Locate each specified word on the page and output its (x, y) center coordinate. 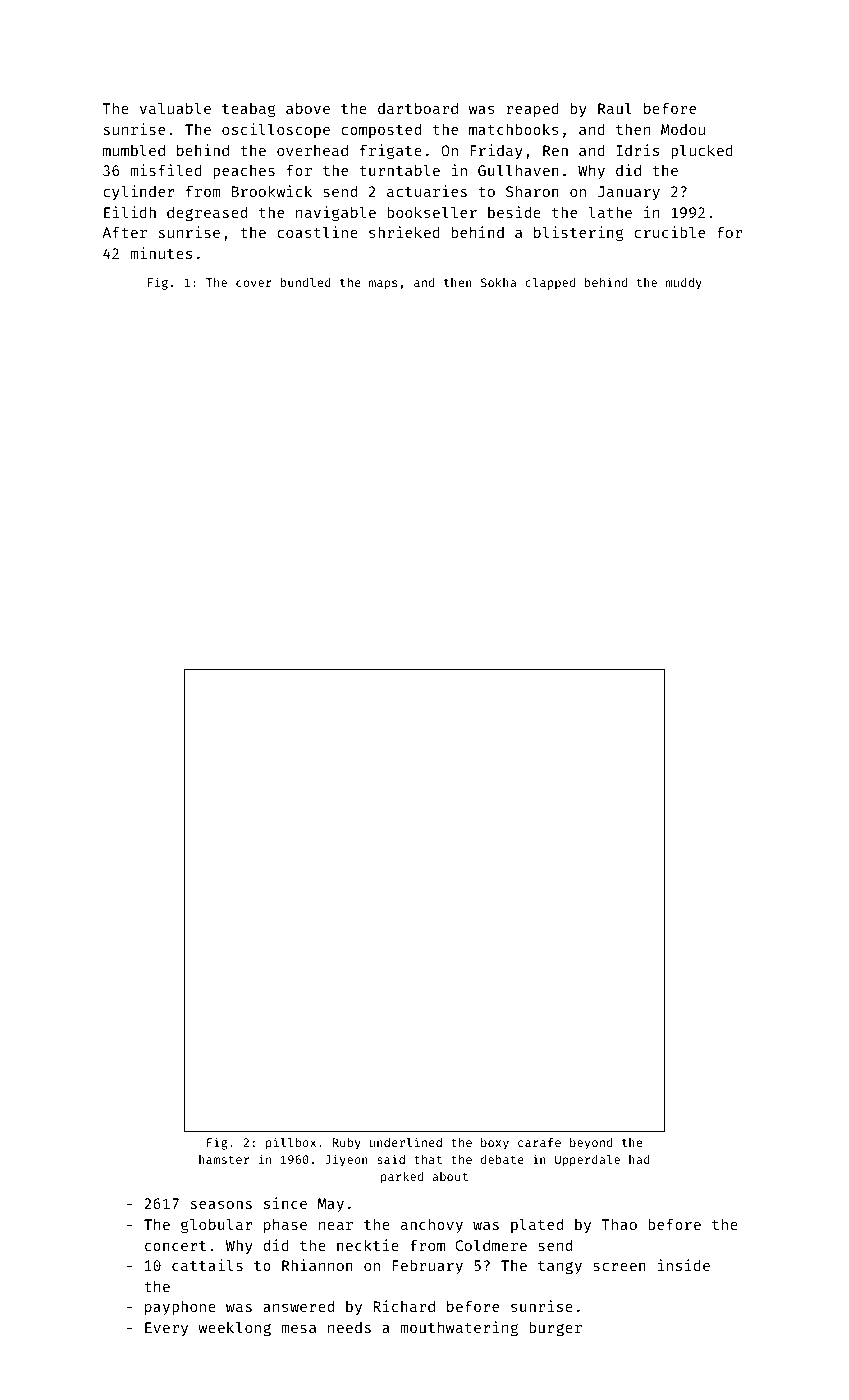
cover (254, 283)
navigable (336, 213)
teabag (248, 110)
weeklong (234, 1328)
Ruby (347, 1144)
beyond (591, 1144)
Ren (555, 150)
